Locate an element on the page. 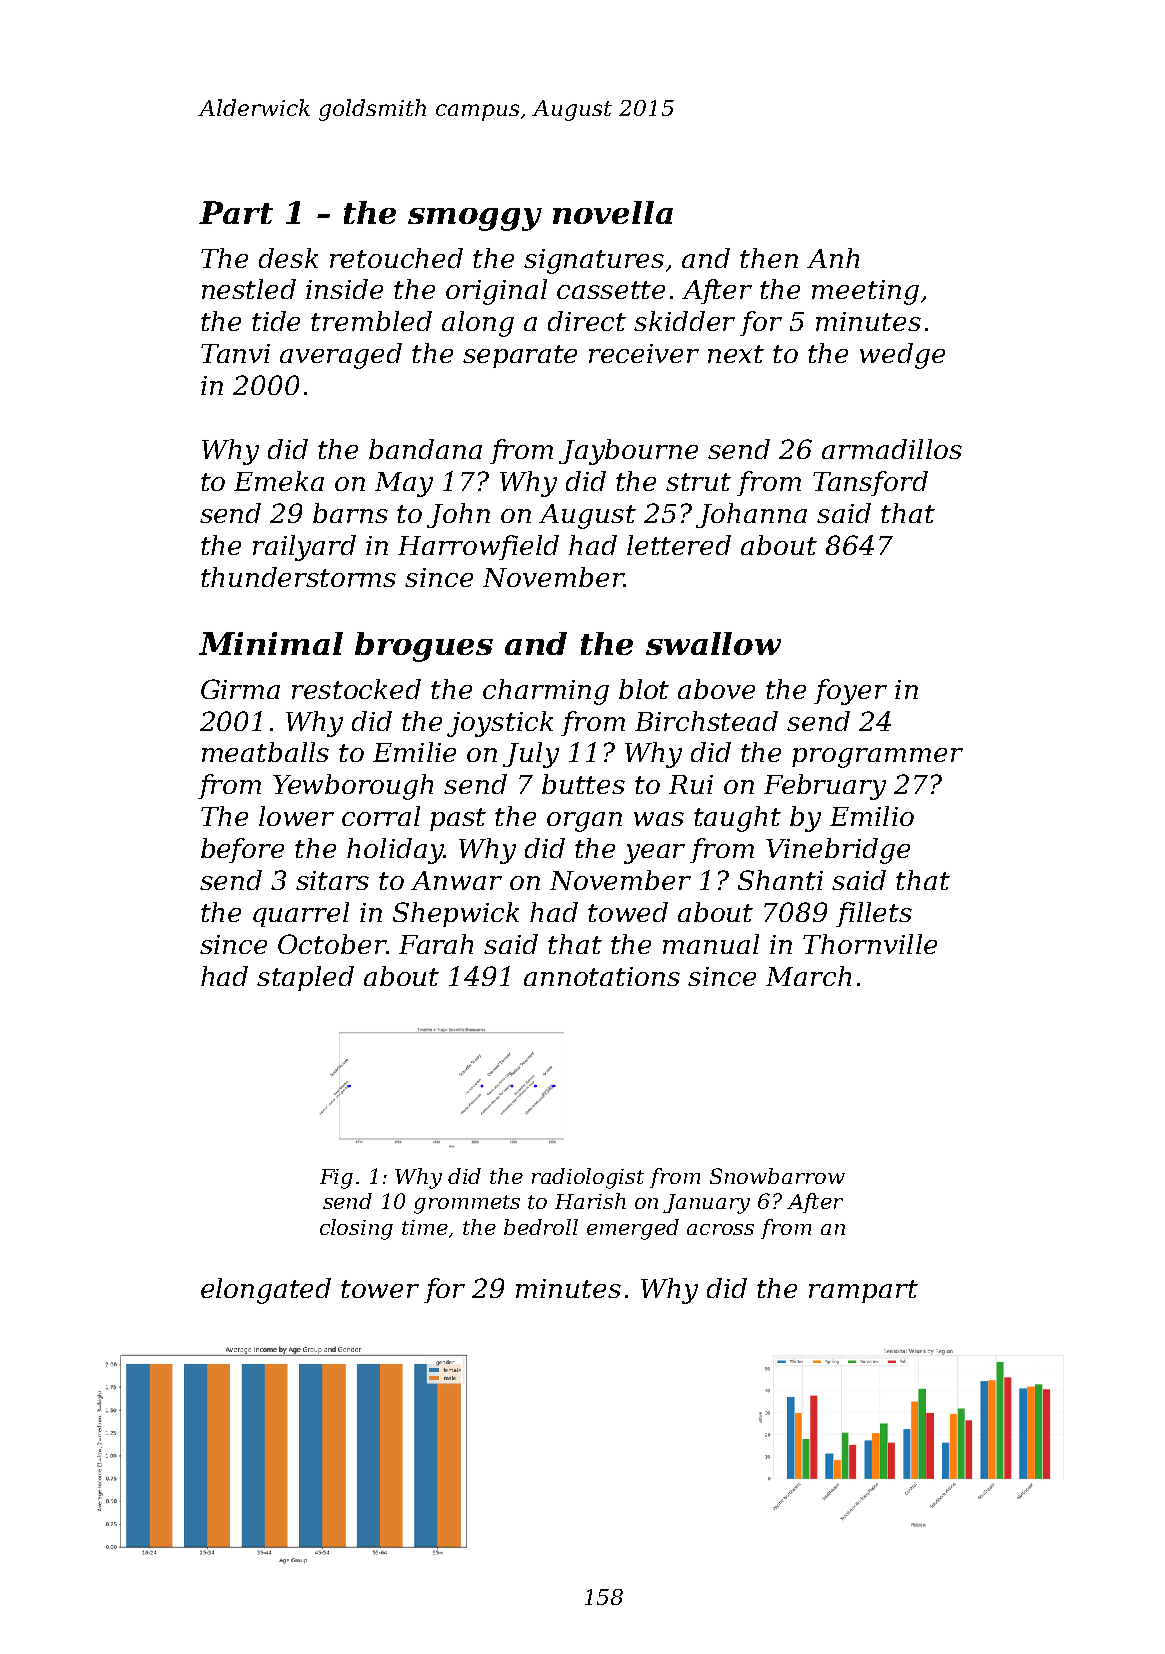 Image resolution: width=1165 pixels, height=1654 pixels. closing is located at coordinates (356, 1229).
